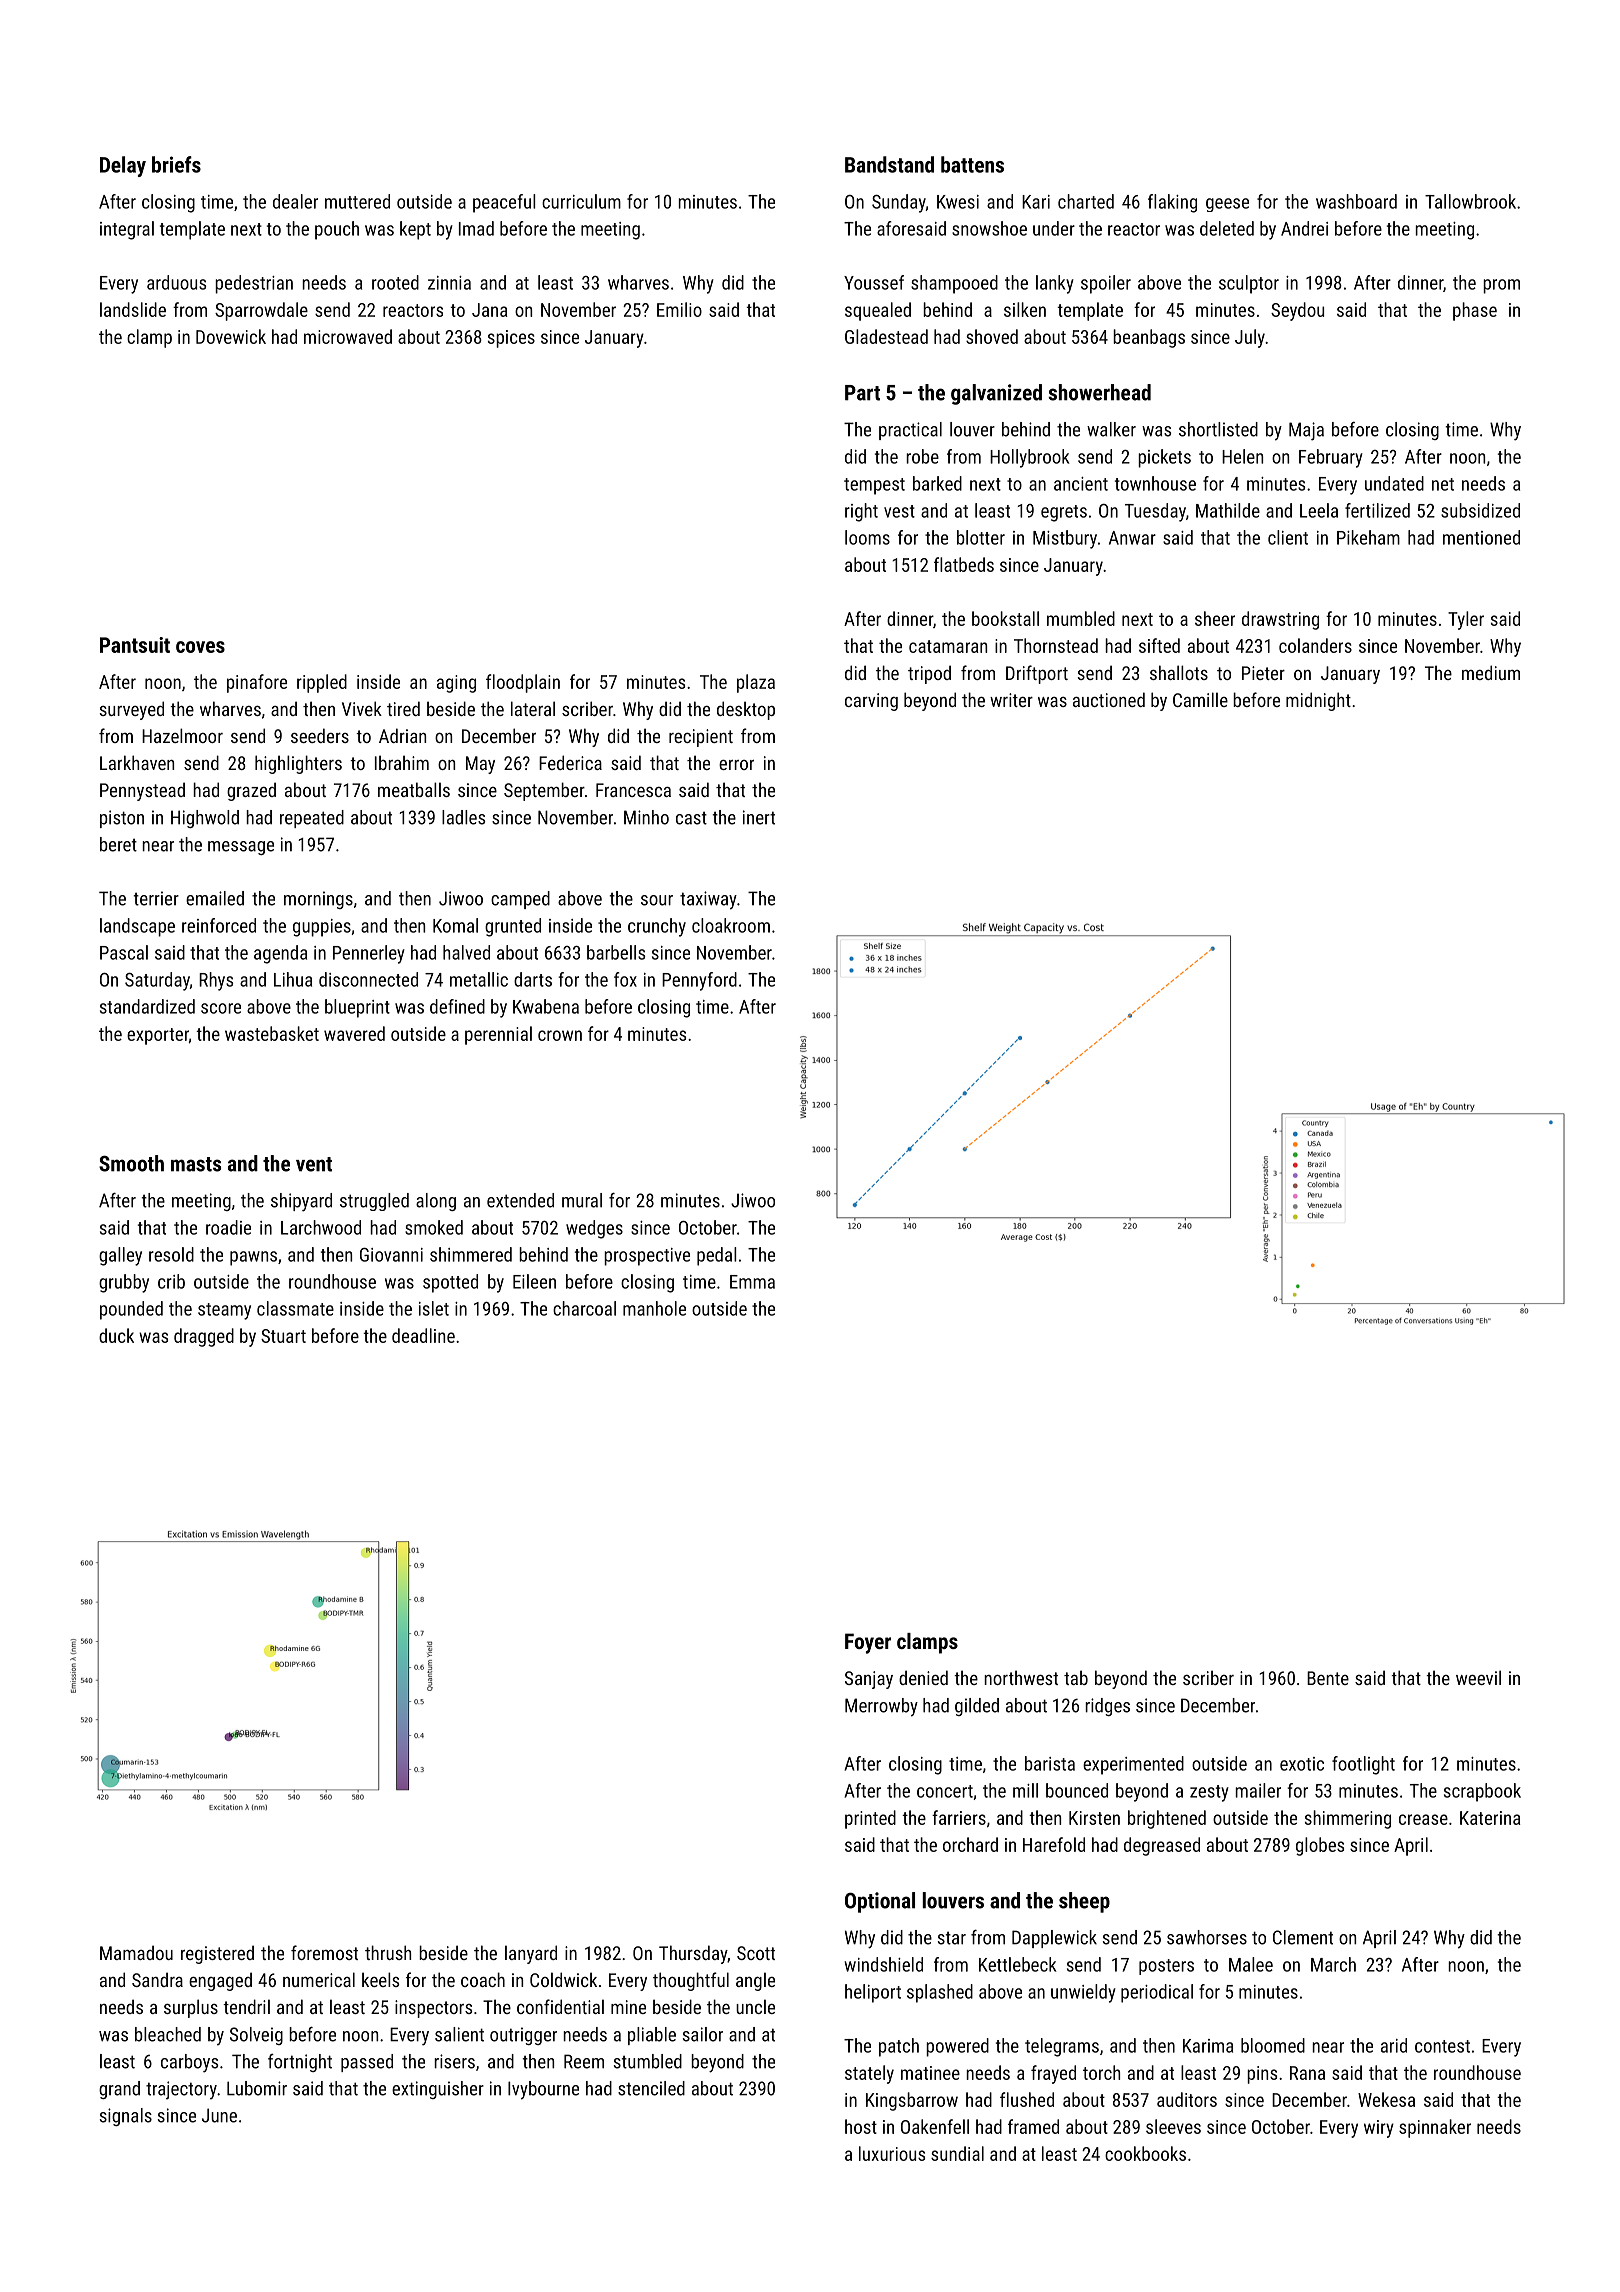 The image size is (1620, 2292). What do you see at coordinates (868, 1643) in the screenshot?
I see `Foyer` at bounding box center [868, 1643].
